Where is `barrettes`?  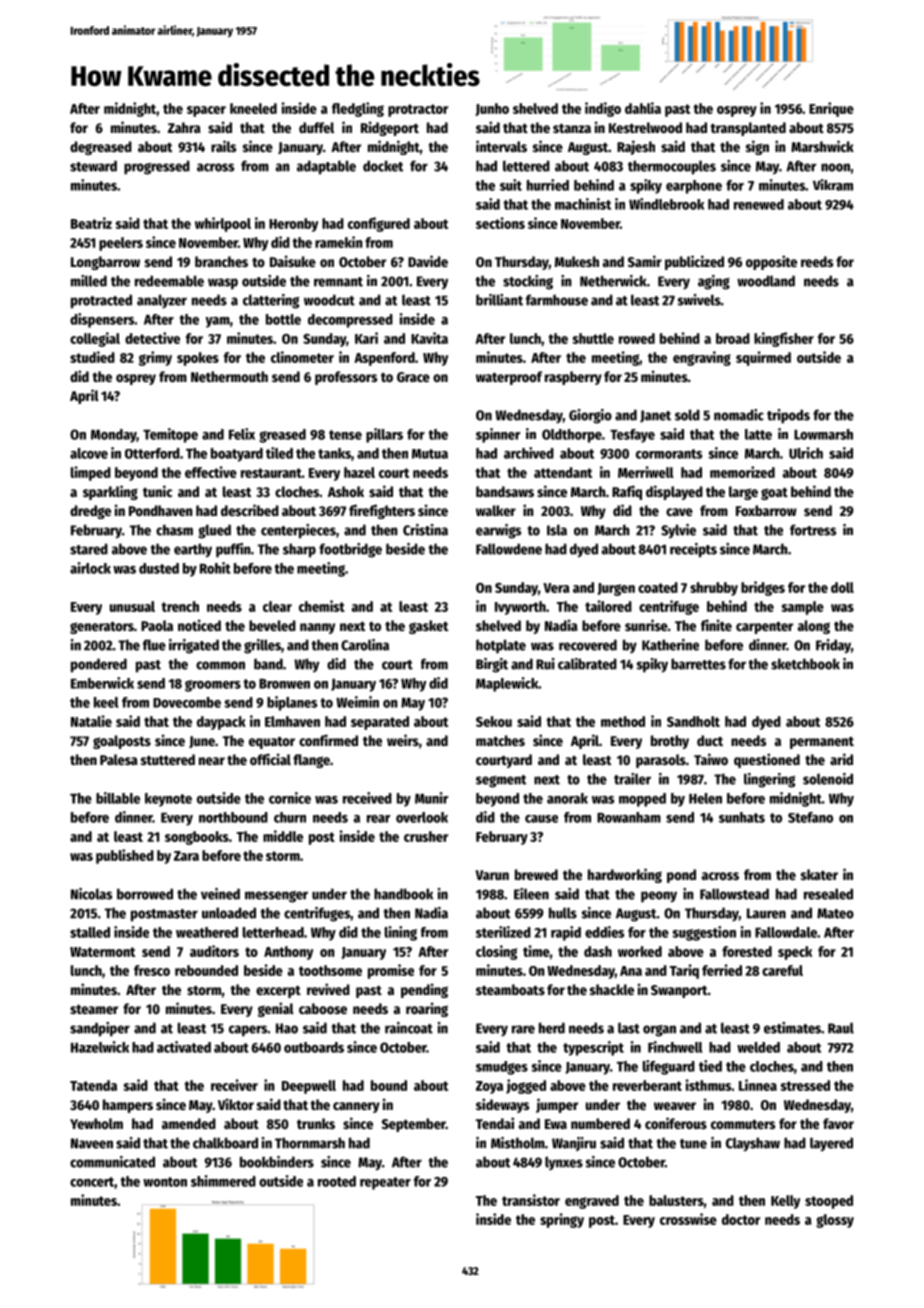
barrettes is located at coordinates (698, 664).
